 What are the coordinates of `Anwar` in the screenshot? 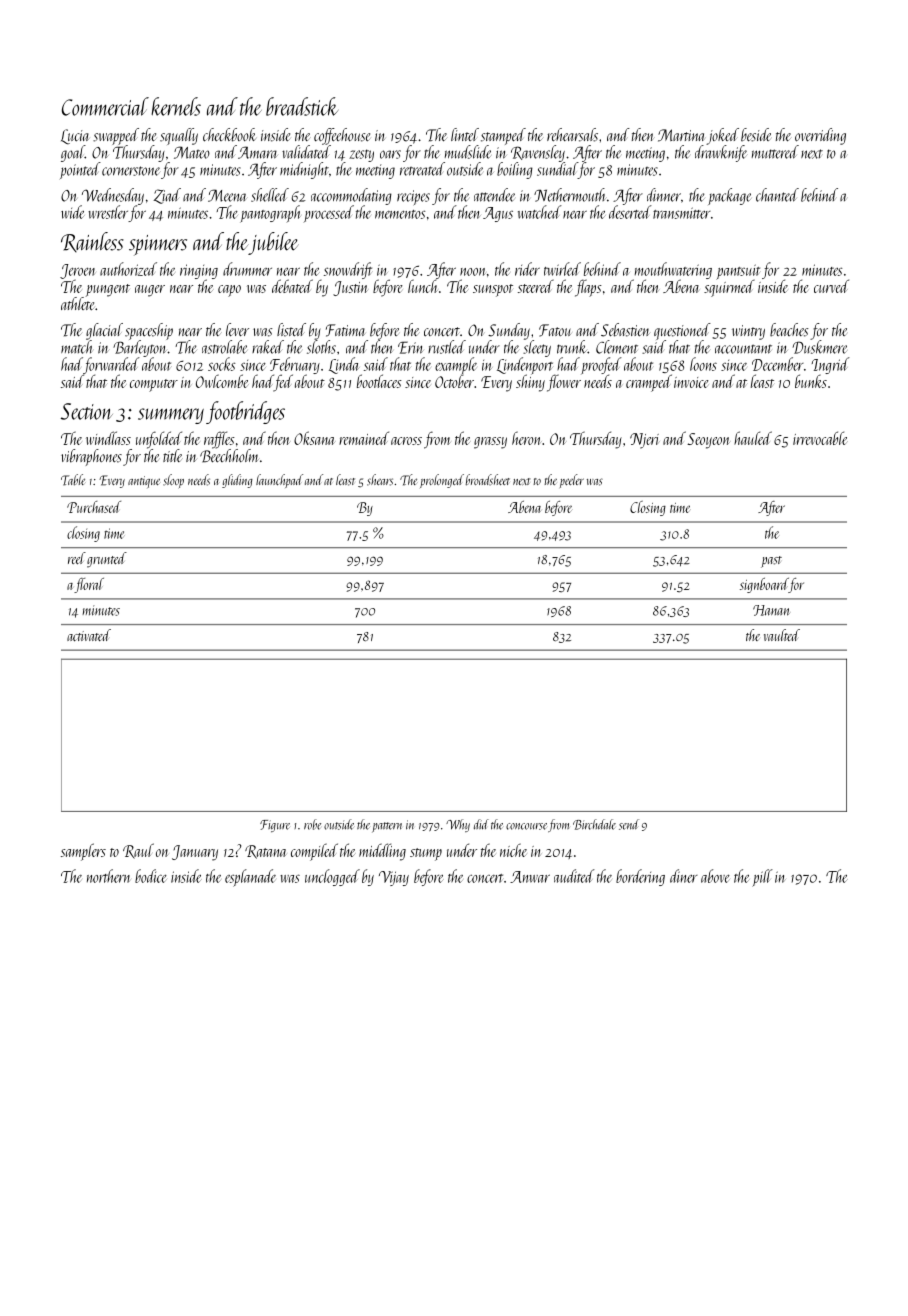 It's located at (530, 877).
